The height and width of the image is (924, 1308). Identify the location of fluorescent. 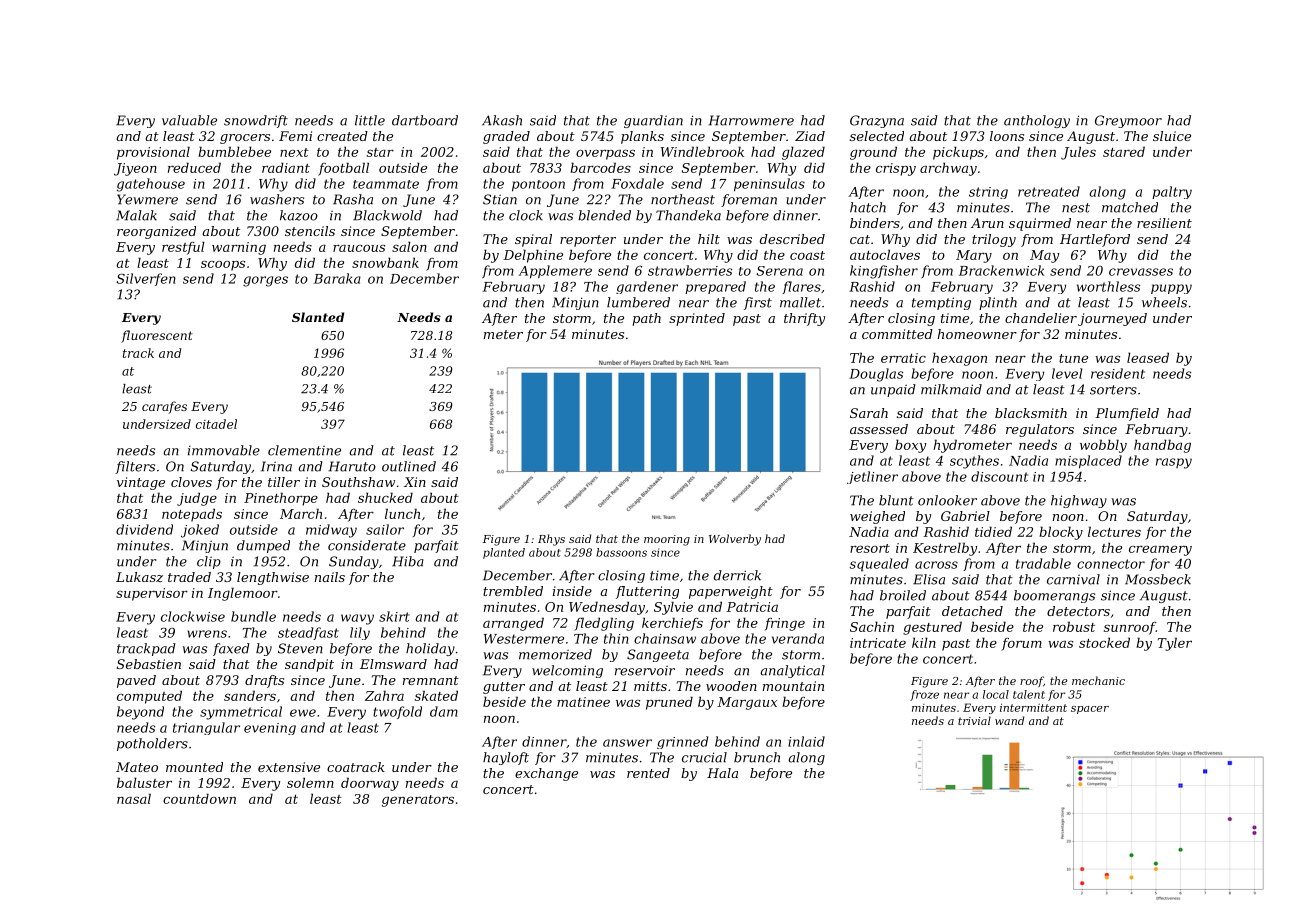
(157, 336).
